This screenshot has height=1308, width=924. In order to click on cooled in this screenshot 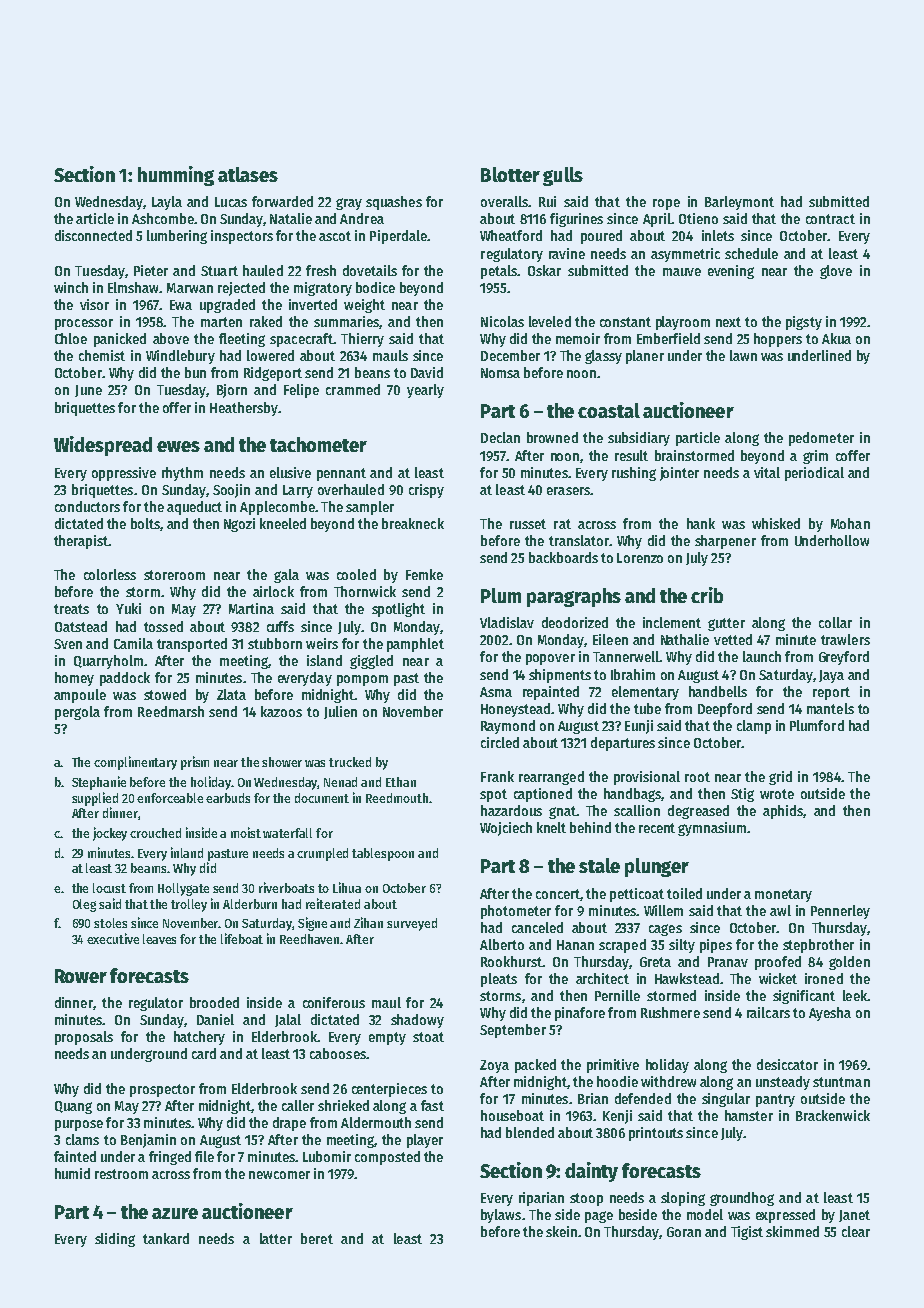, I will do `click(356, 574)`.
